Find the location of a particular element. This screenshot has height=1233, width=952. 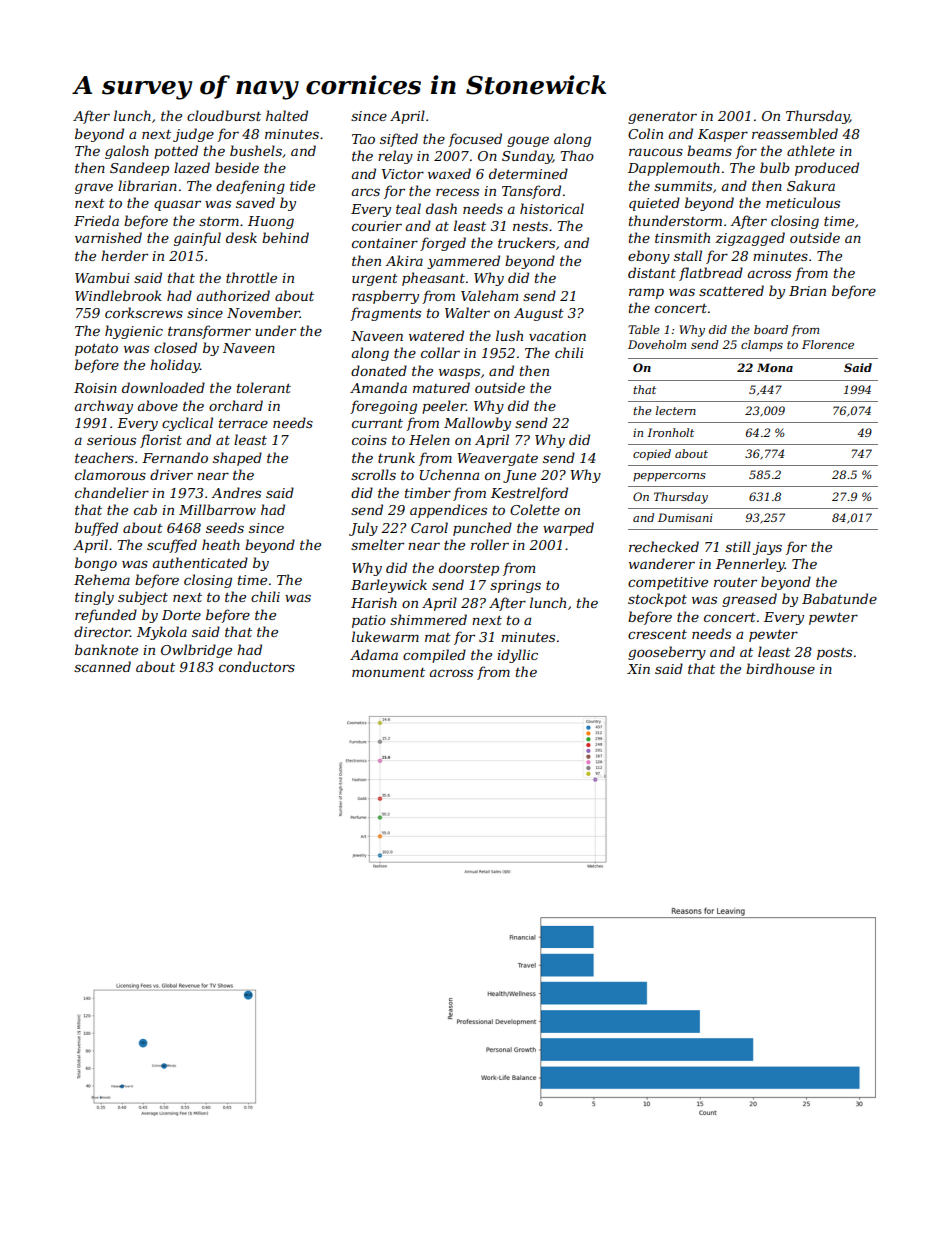

halted is located at coordinates (287, 115).
